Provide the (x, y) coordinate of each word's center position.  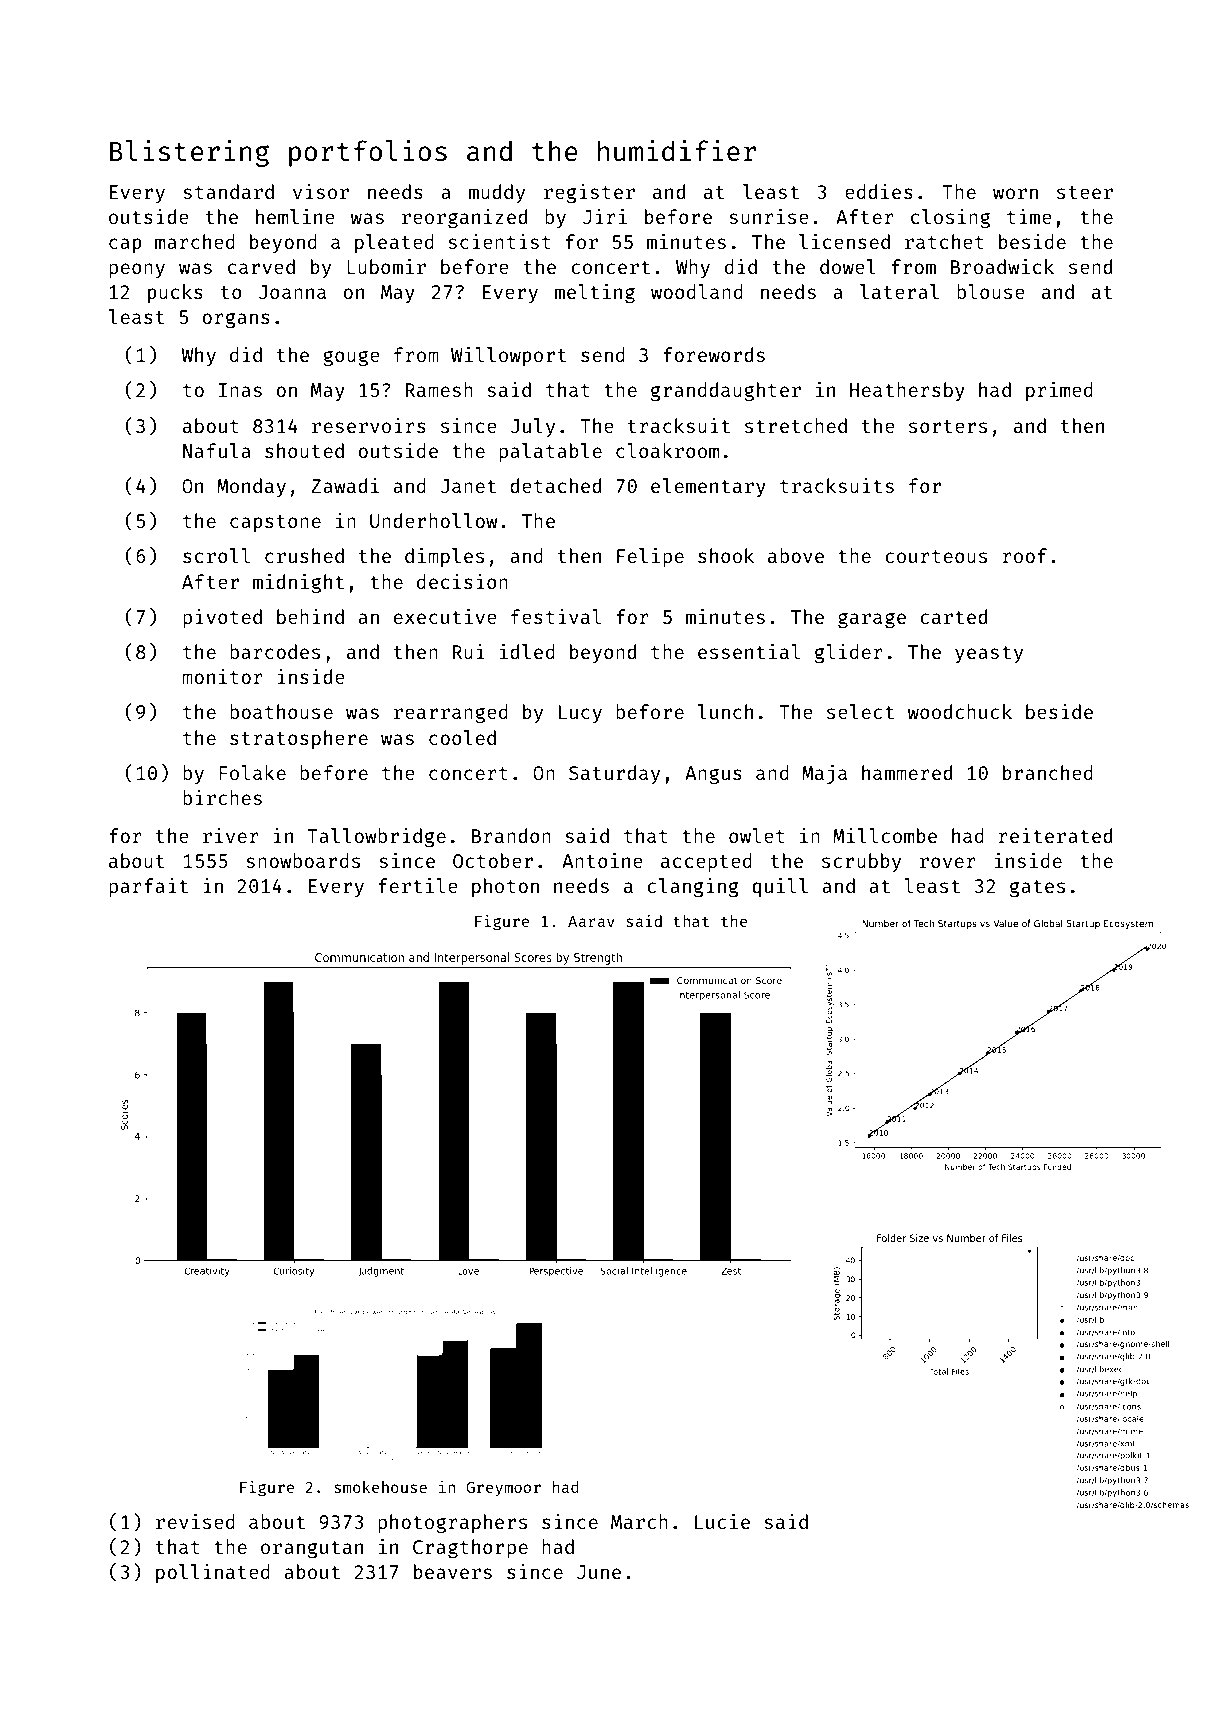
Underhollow (434, 520)
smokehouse (380, 1487)
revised (195, 1521)
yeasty (989, 654)
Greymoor (503, 1489)
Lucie (722, 1521)
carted (953, 616)
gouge (351, 359)
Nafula (217, 450)
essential (749, 651)
